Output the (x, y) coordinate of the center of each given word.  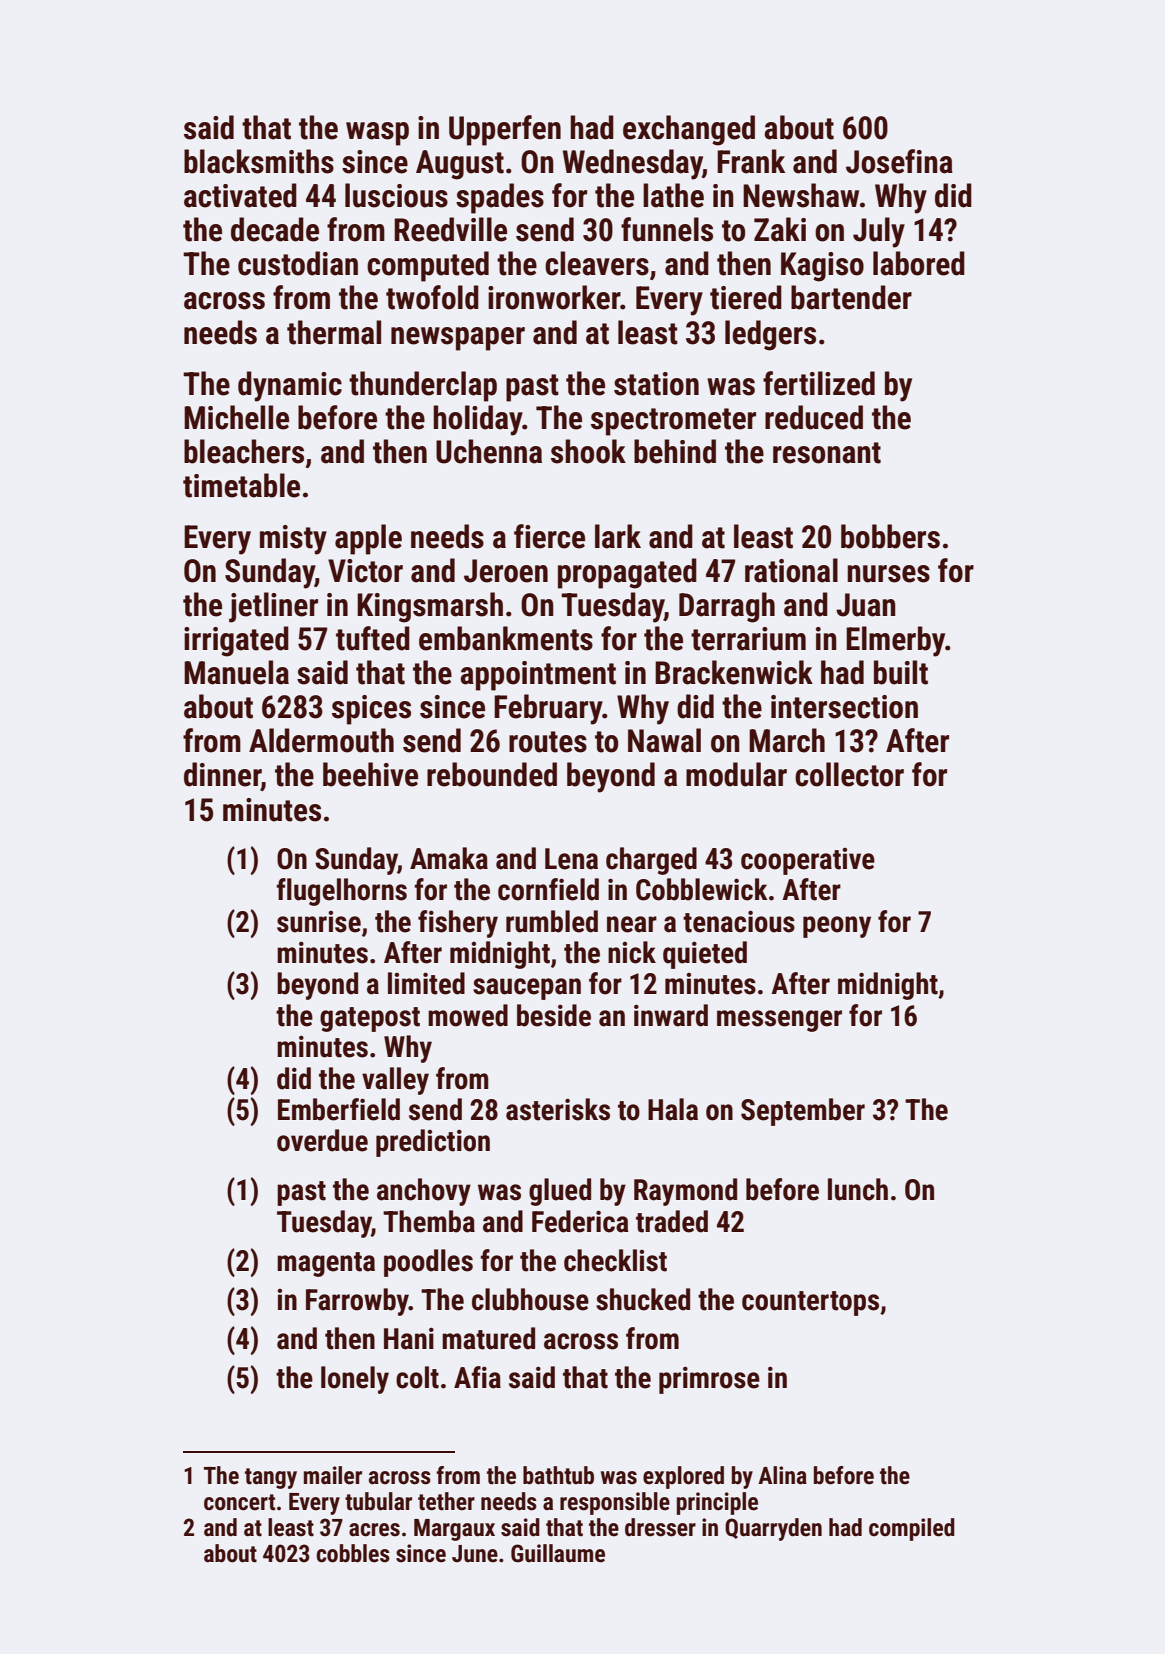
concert (239, 1502)
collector (849, 774)
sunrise (319, 922)
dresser (660, 1527)
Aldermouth (321, 740)
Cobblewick (702, 889)
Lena (571, 859)
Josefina (899, 161)
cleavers (597, 263)
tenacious (739, 921)
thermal (334, 332)
